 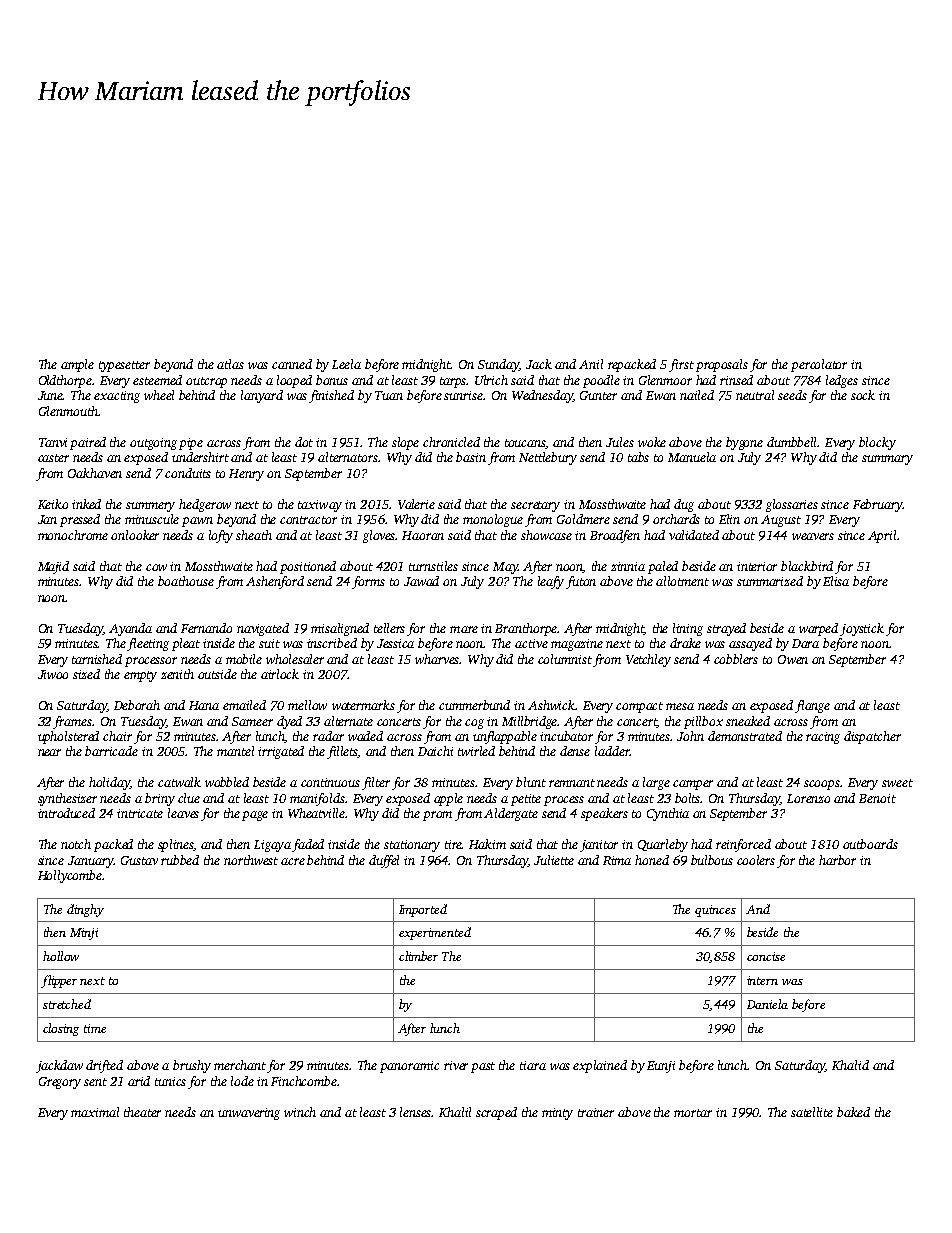 What do you see at coordinates (59, 981) in the screenshot?
I see `flipper` at bounding box center [59, 981].
